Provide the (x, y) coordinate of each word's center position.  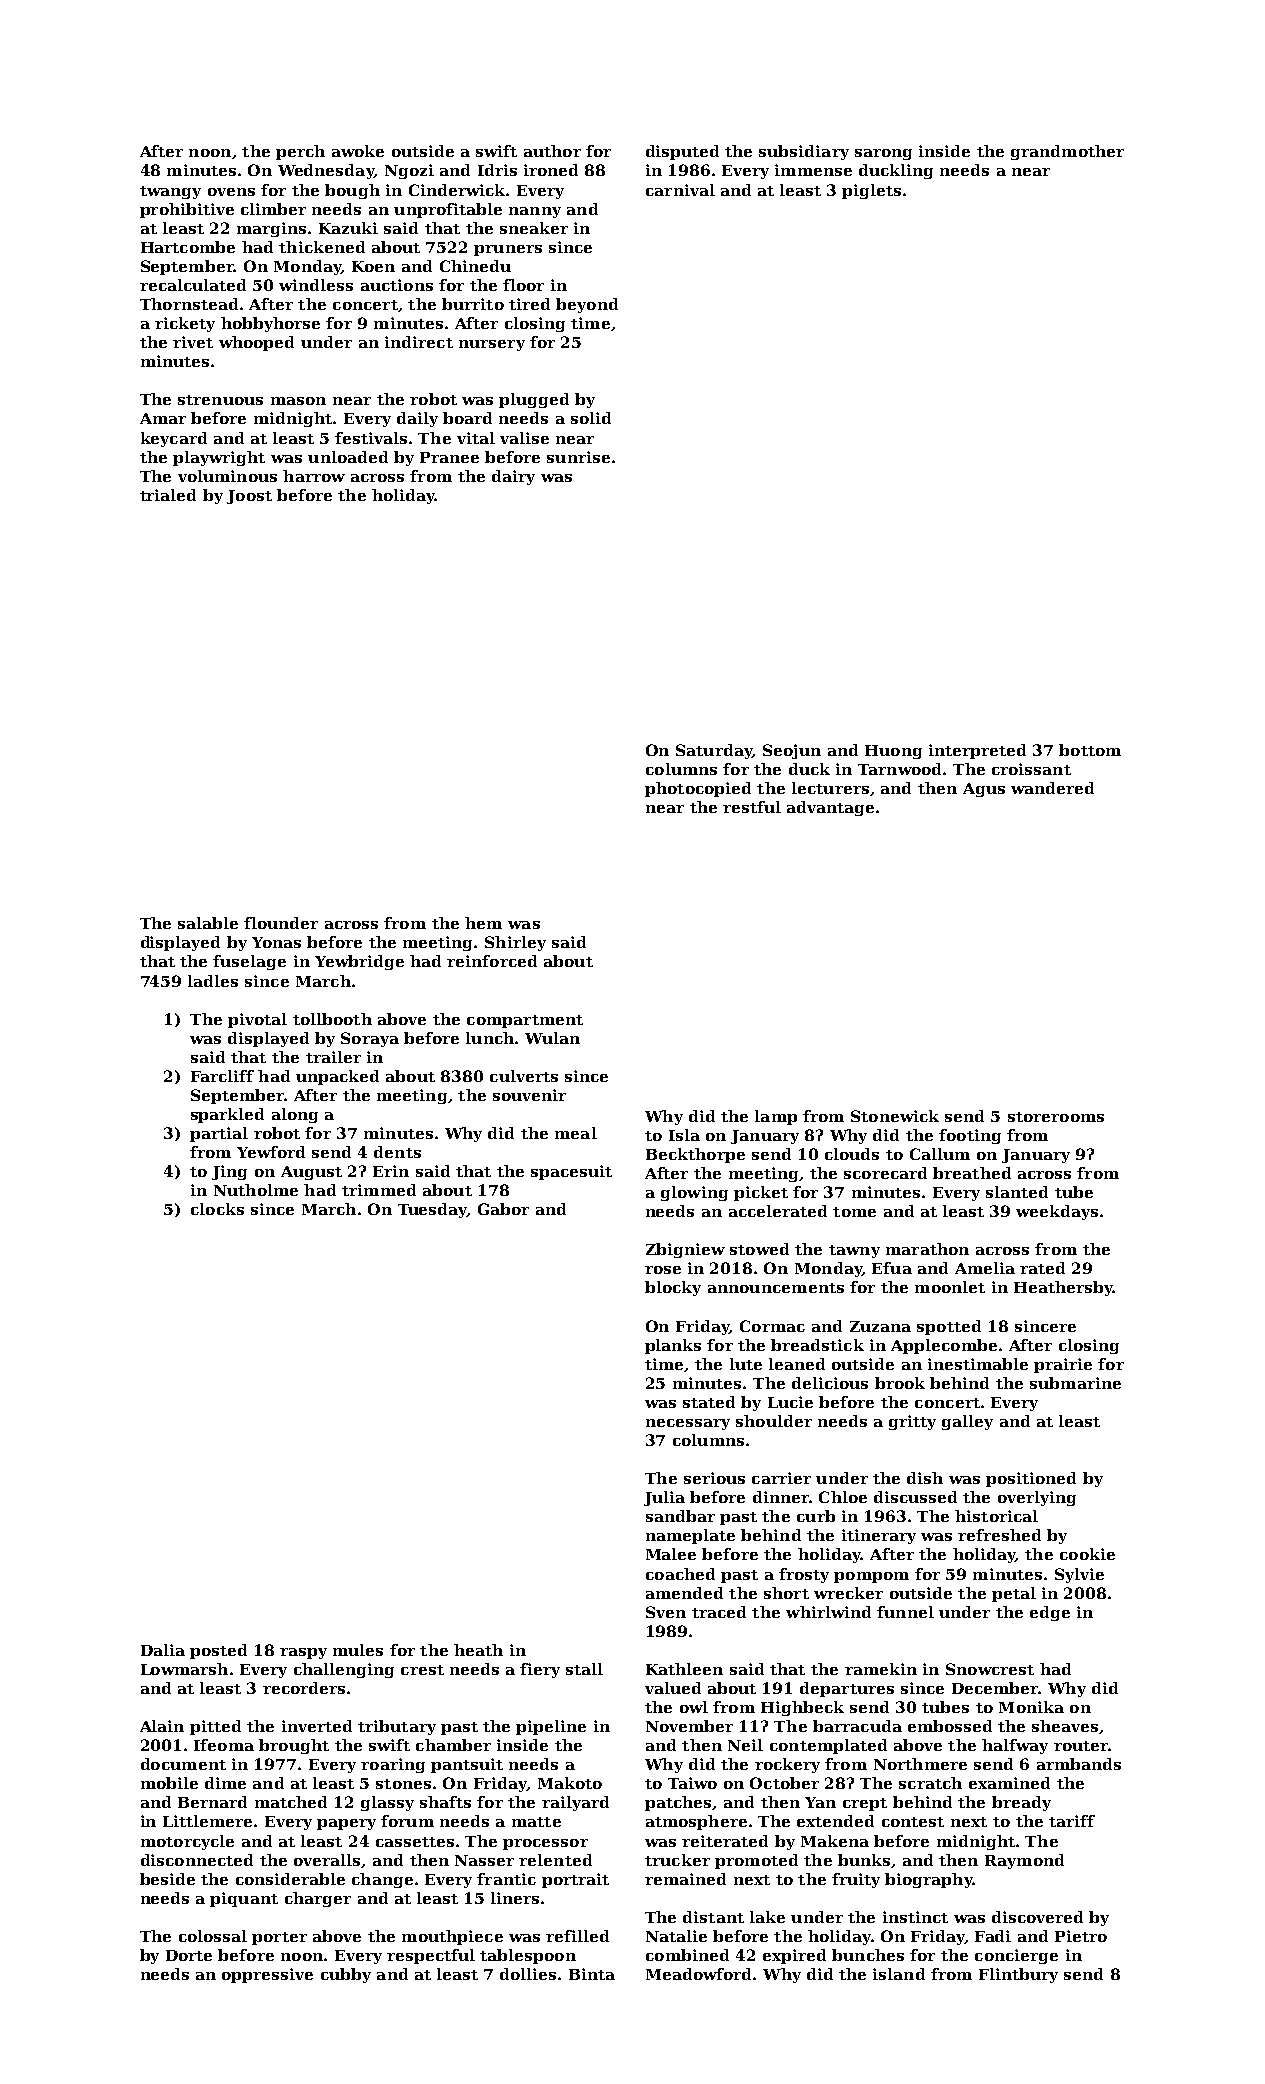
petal (1014, 1594)
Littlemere (207, 1821)
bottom (1090, 750)
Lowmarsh (184, 1669)
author (552, 151)
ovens (231, 192)
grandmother (1067, 152)
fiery (540, 1670)
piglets (871, 191)
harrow (314, 476)
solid (591, 418)
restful (752, 807)
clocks (217, 1209)
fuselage (249, 962)
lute (746, 1364)
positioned (1031, 1479)
